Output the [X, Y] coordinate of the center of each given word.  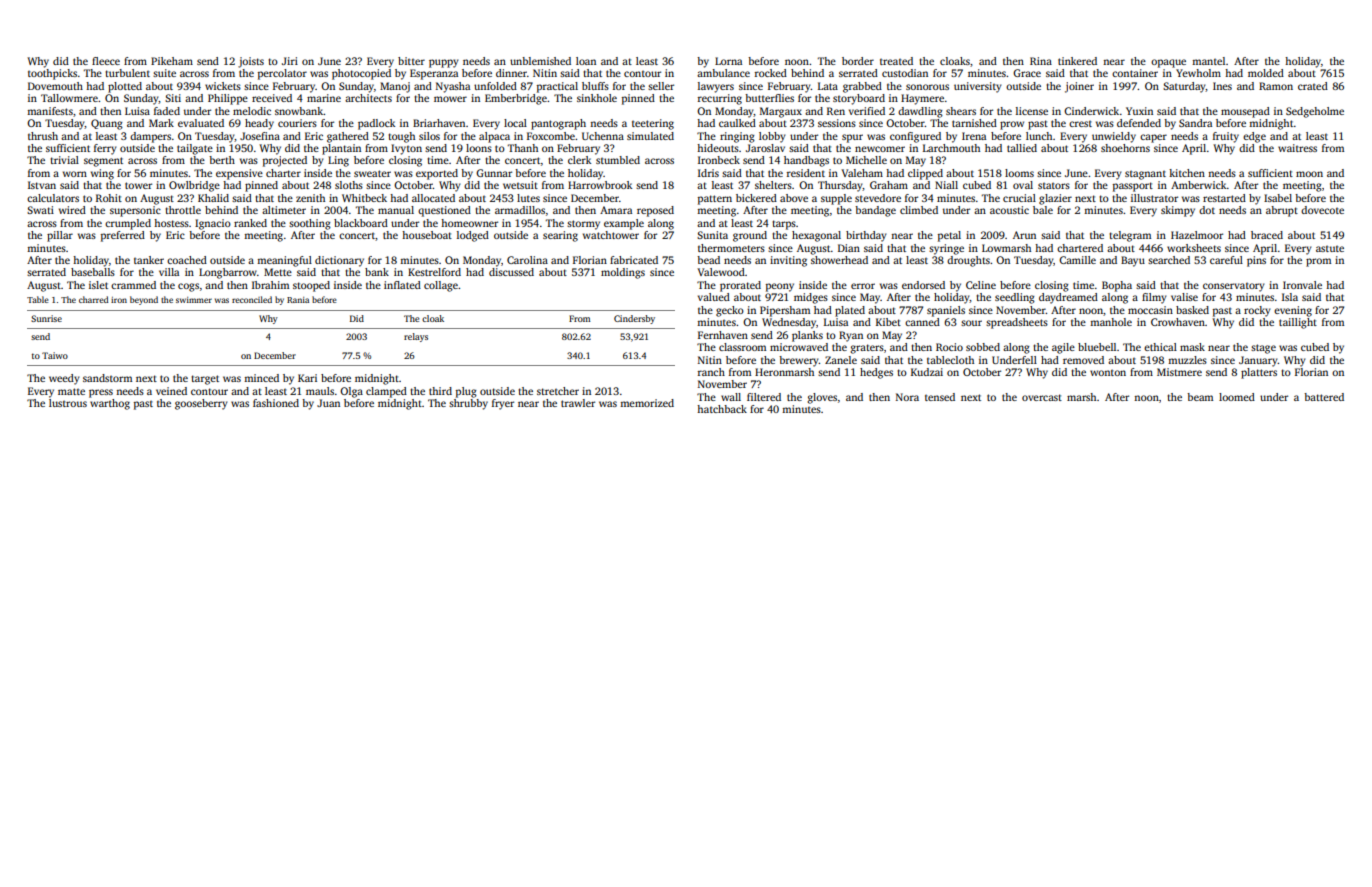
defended [1139, 123]
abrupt [1282, 211]
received [272, 98]
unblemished [540, 61]
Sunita [712, 235]
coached [187, 260]
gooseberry [201, 404]
